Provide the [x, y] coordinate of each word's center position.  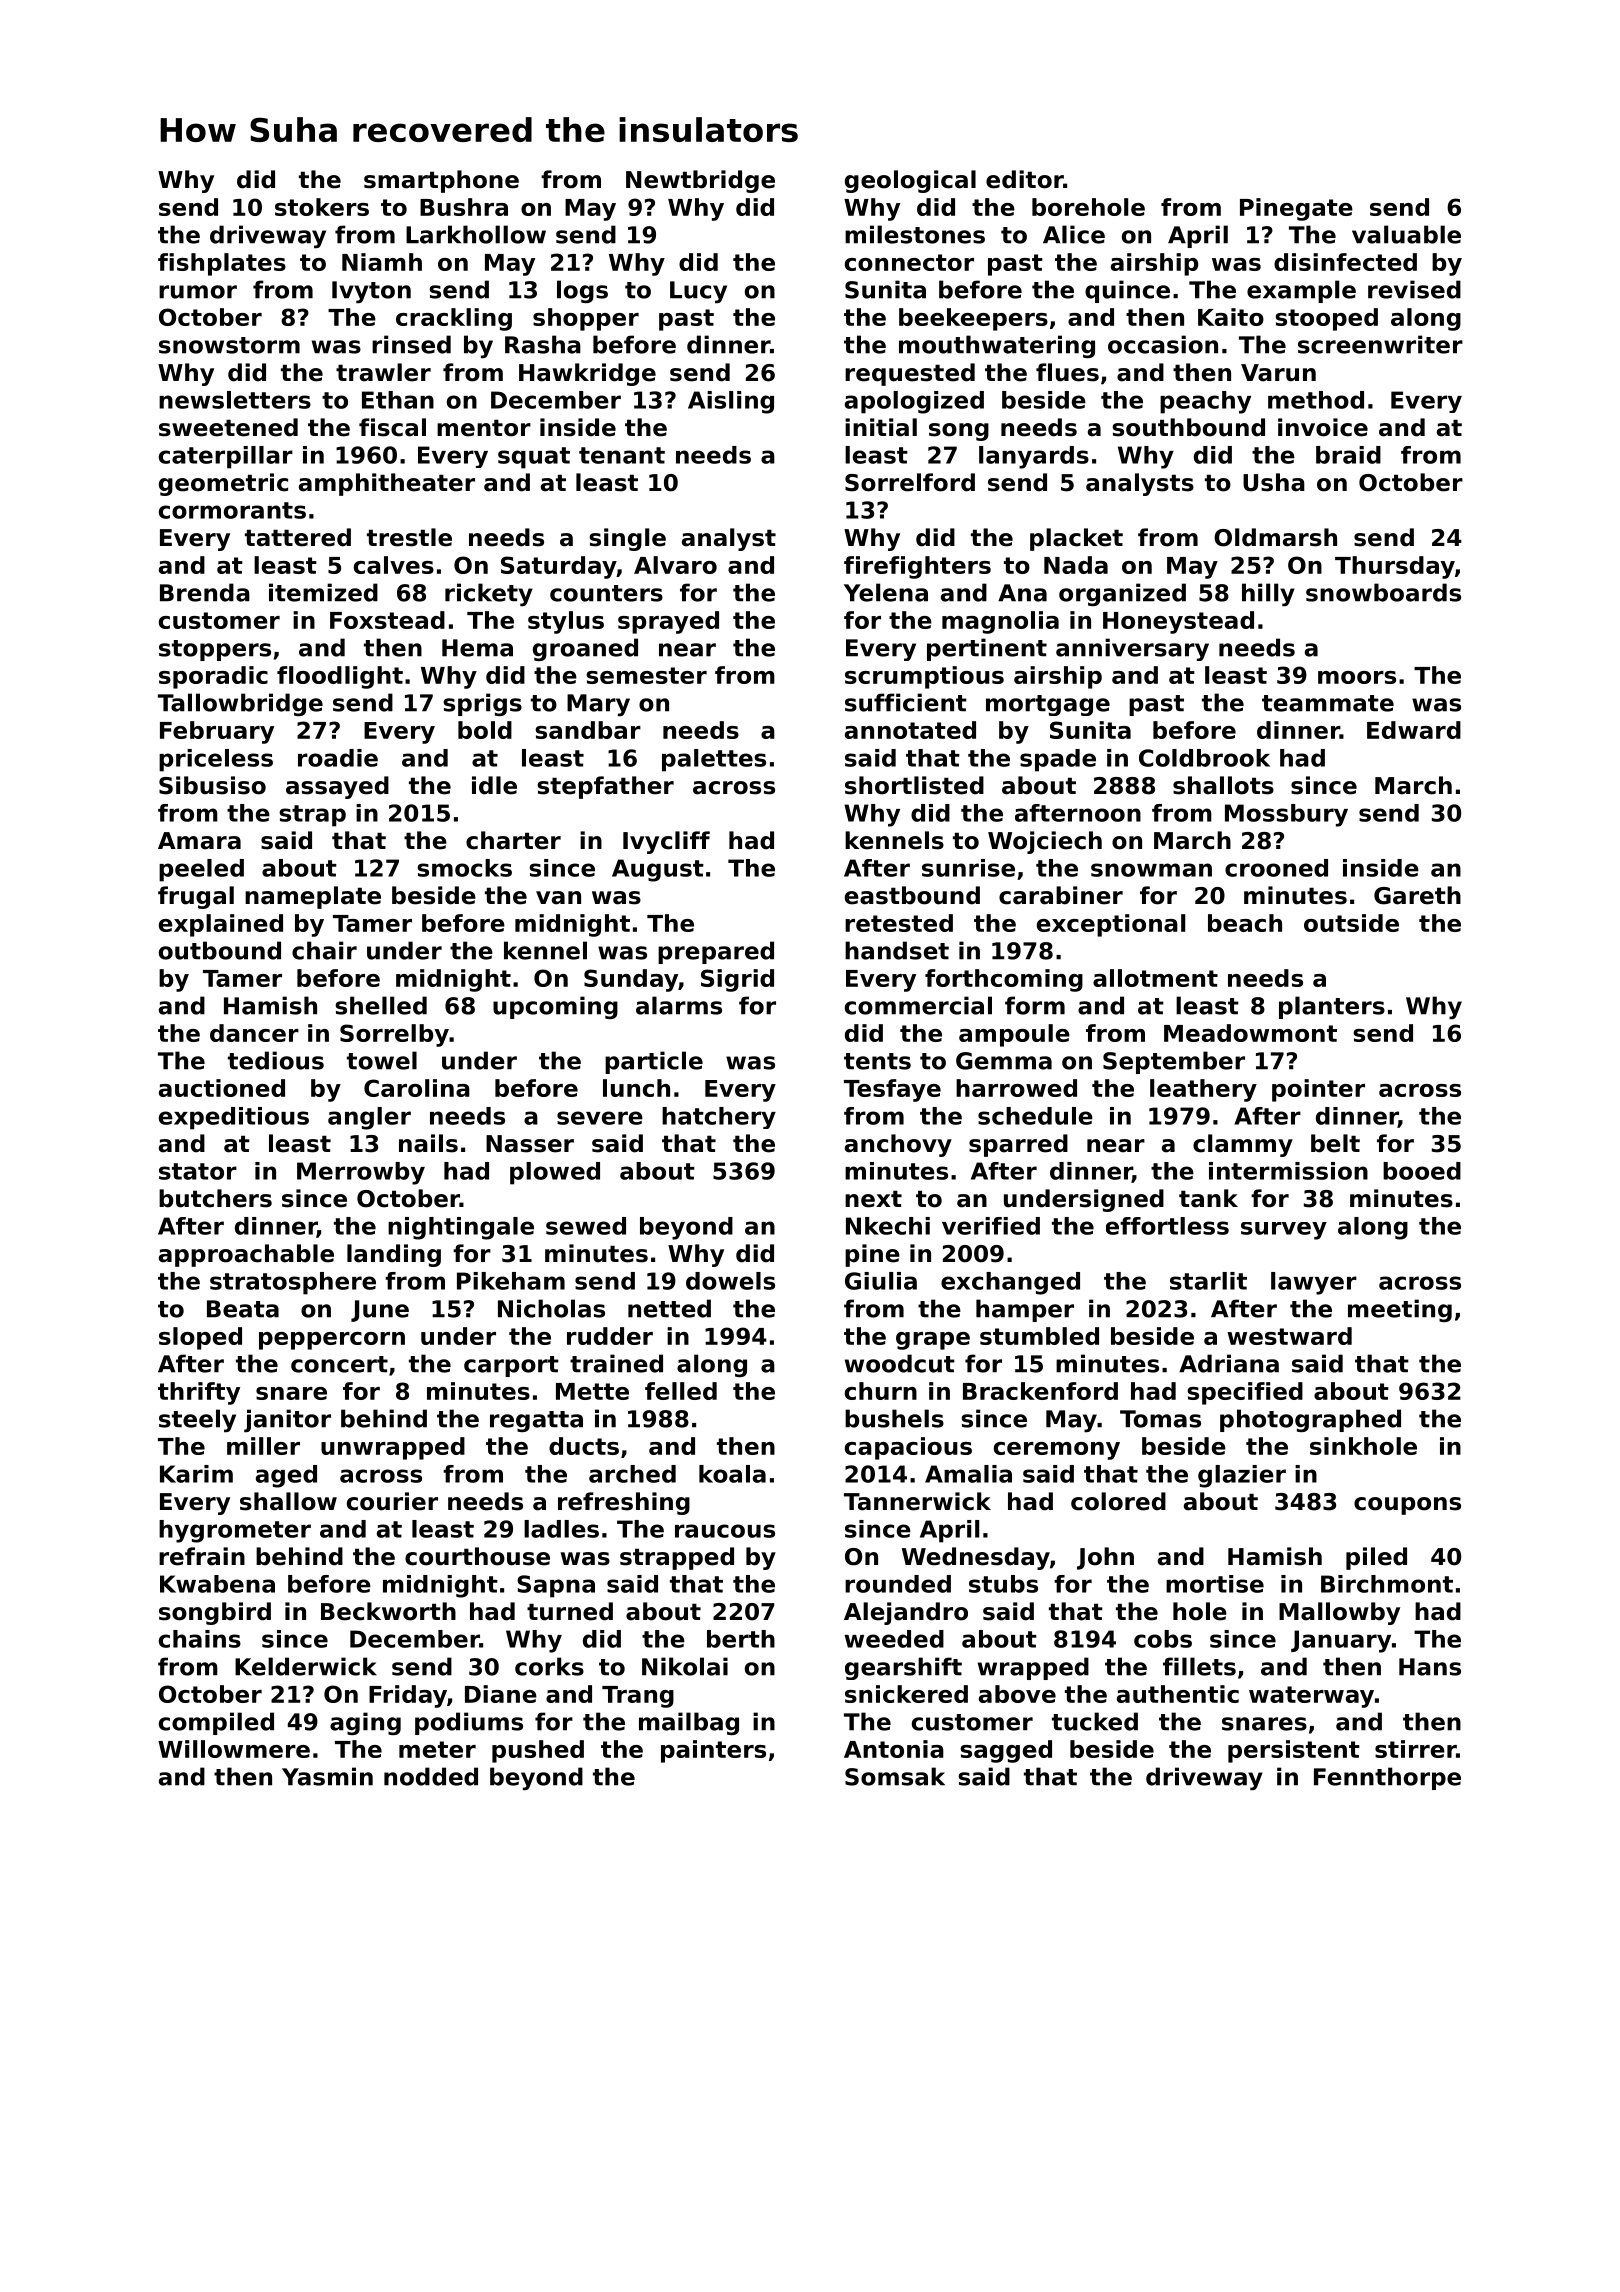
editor [1024, 179]
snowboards [1383, 592]
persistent [1294, 1751]
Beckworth [388, 1611]
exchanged [1010, 1283]
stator [198, 1171]
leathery [1203, 1090]
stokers [322, 207]
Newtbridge [700, 181]
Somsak [895, 1776]
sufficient [906, 702]
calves [394, 565]
